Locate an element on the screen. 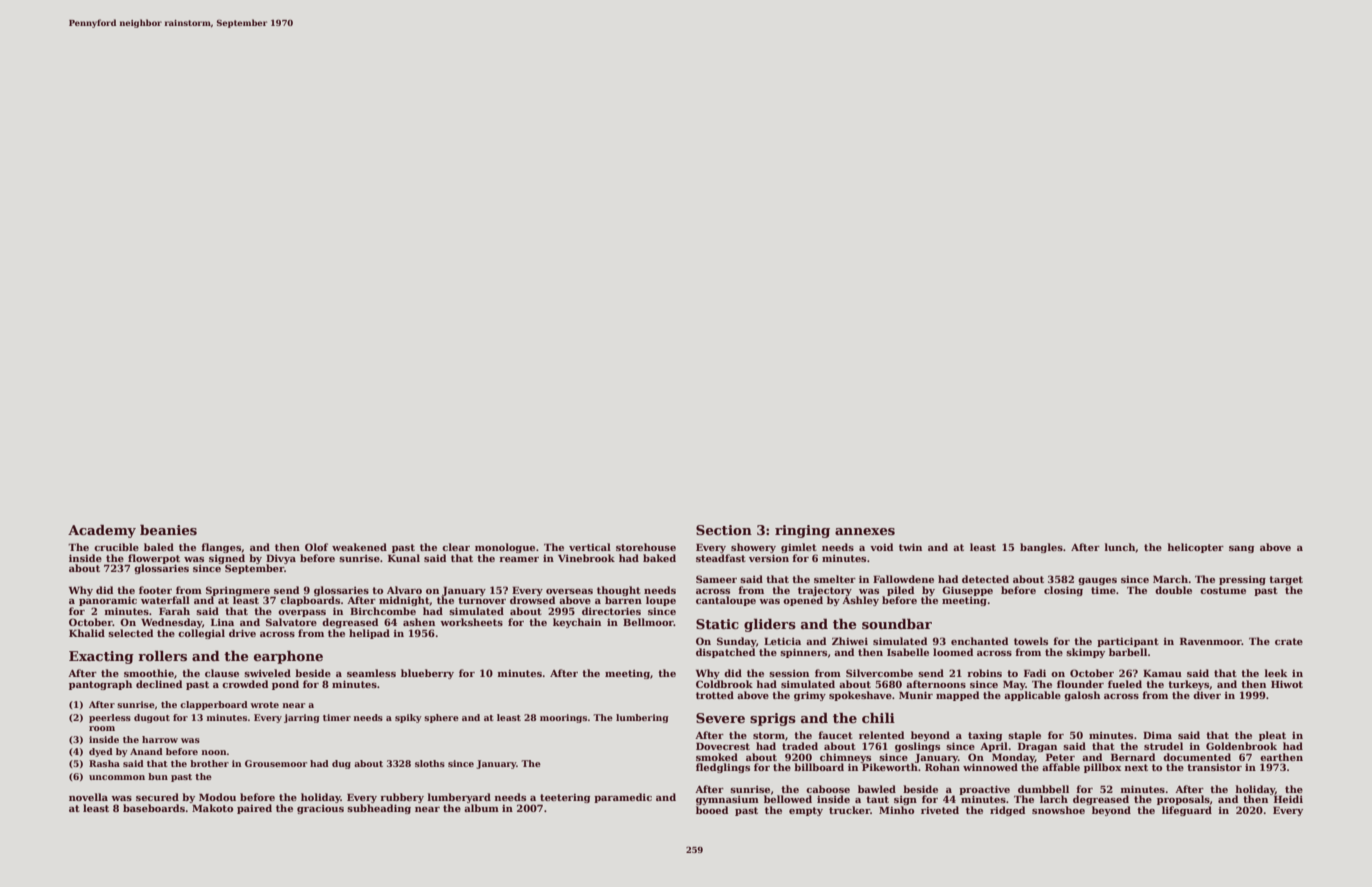 Image resolution: width=1372 pixels, height=887 pixels. helipad is located at coordinates (369, 634).
